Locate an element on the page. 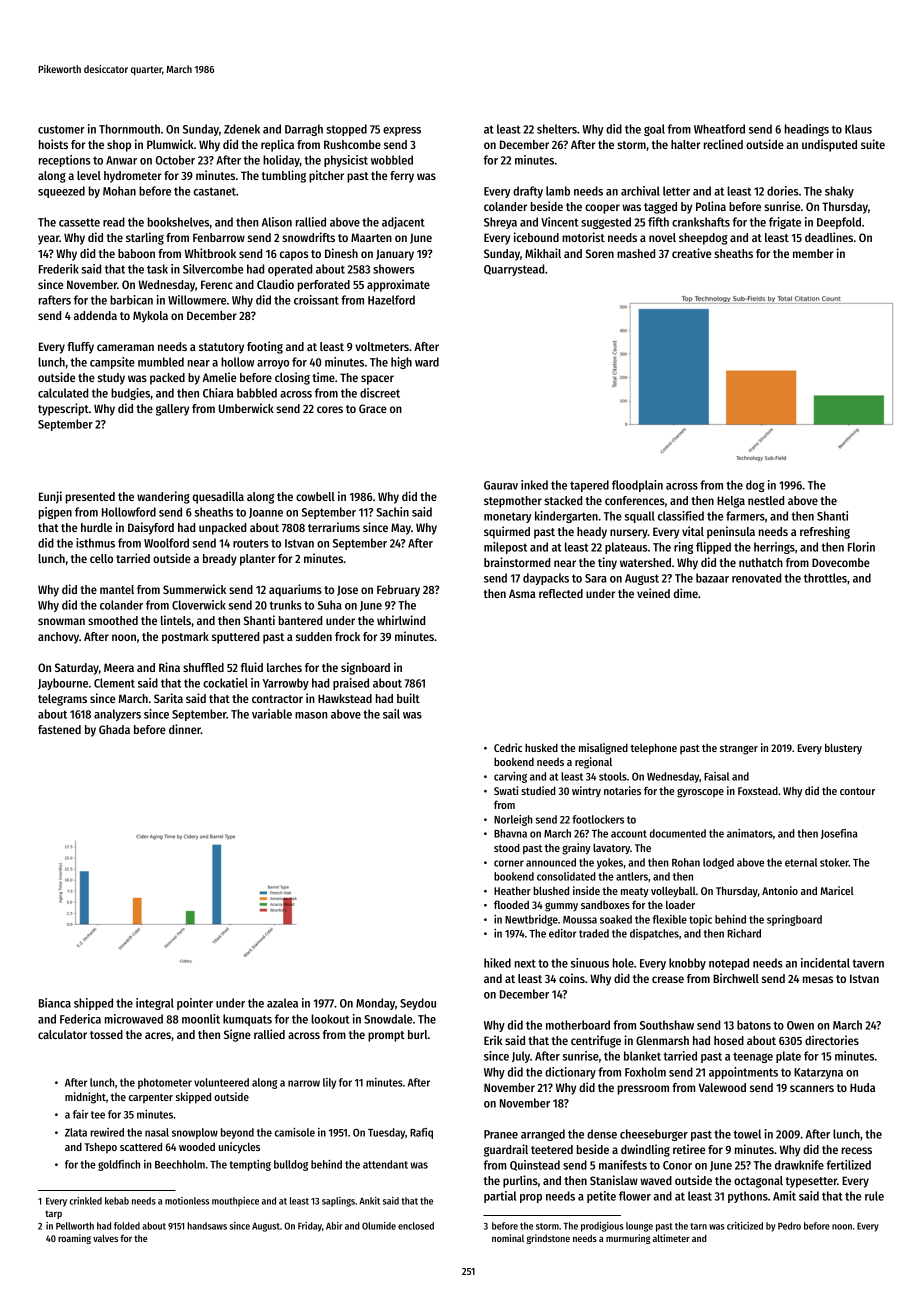 The image size is (924, 1308). fair is located at coordinates (80, 1114).
